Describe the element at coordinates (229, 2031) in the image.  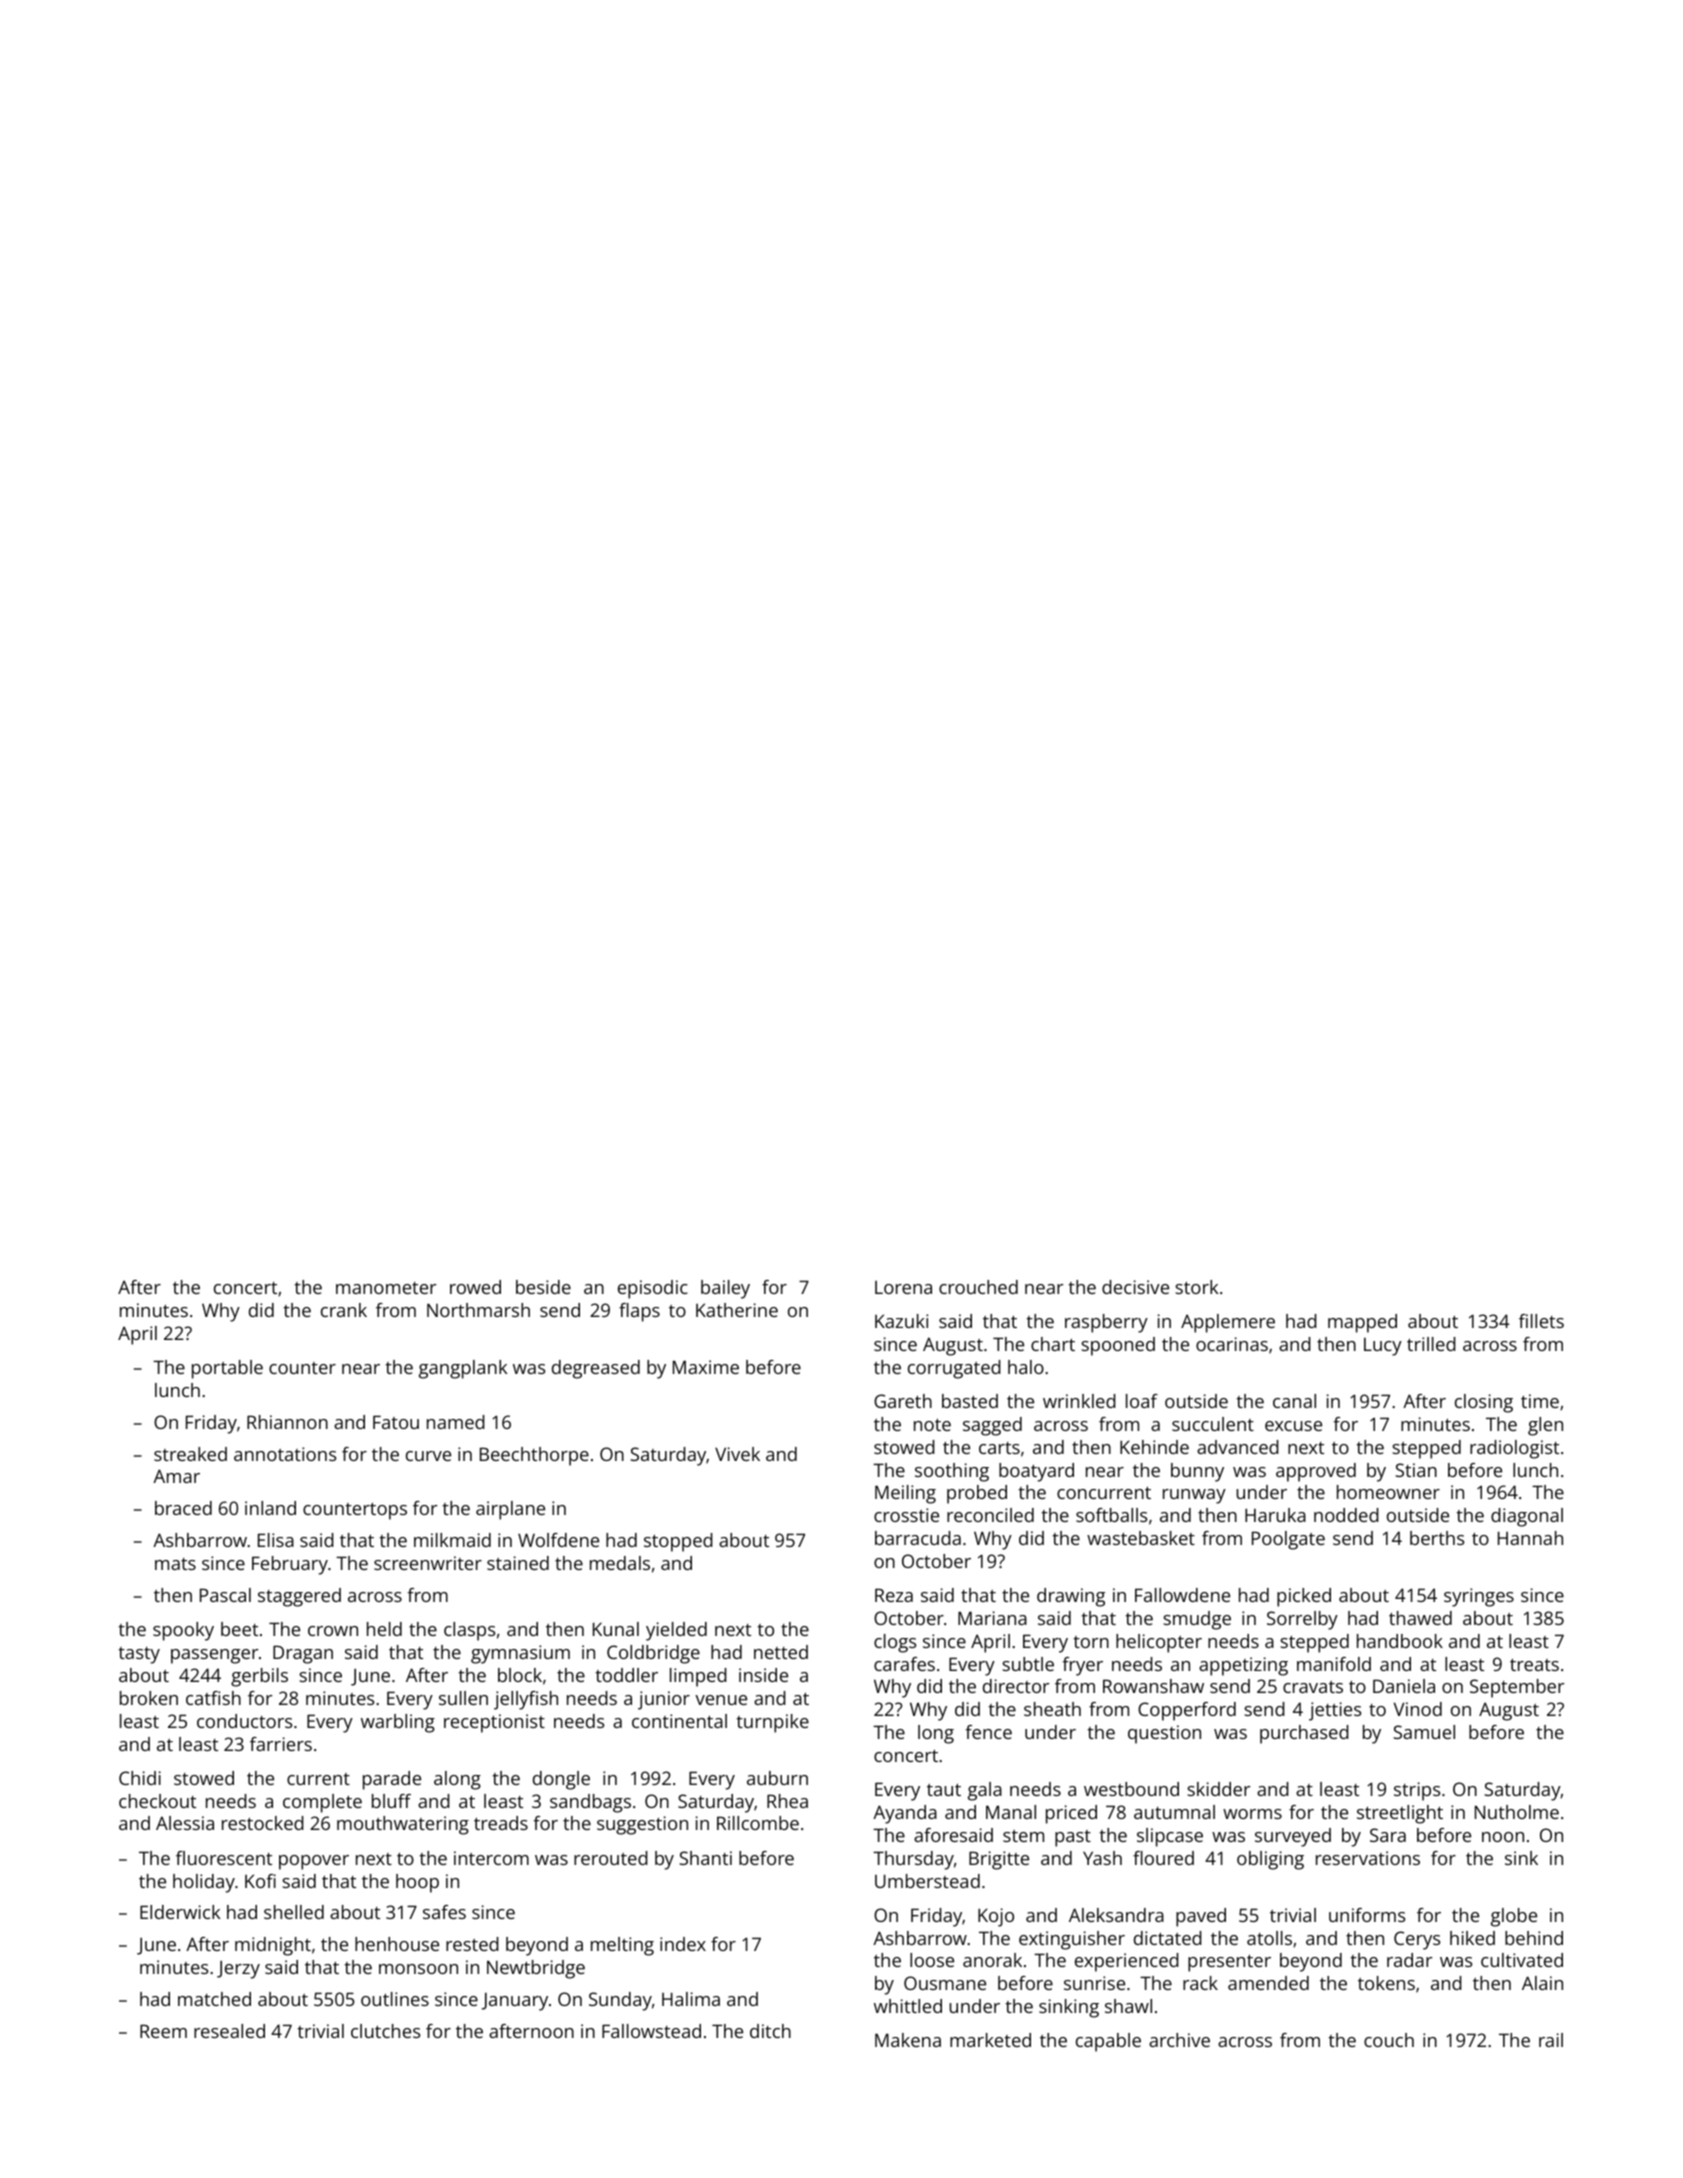
I see `resealed` at that location.
